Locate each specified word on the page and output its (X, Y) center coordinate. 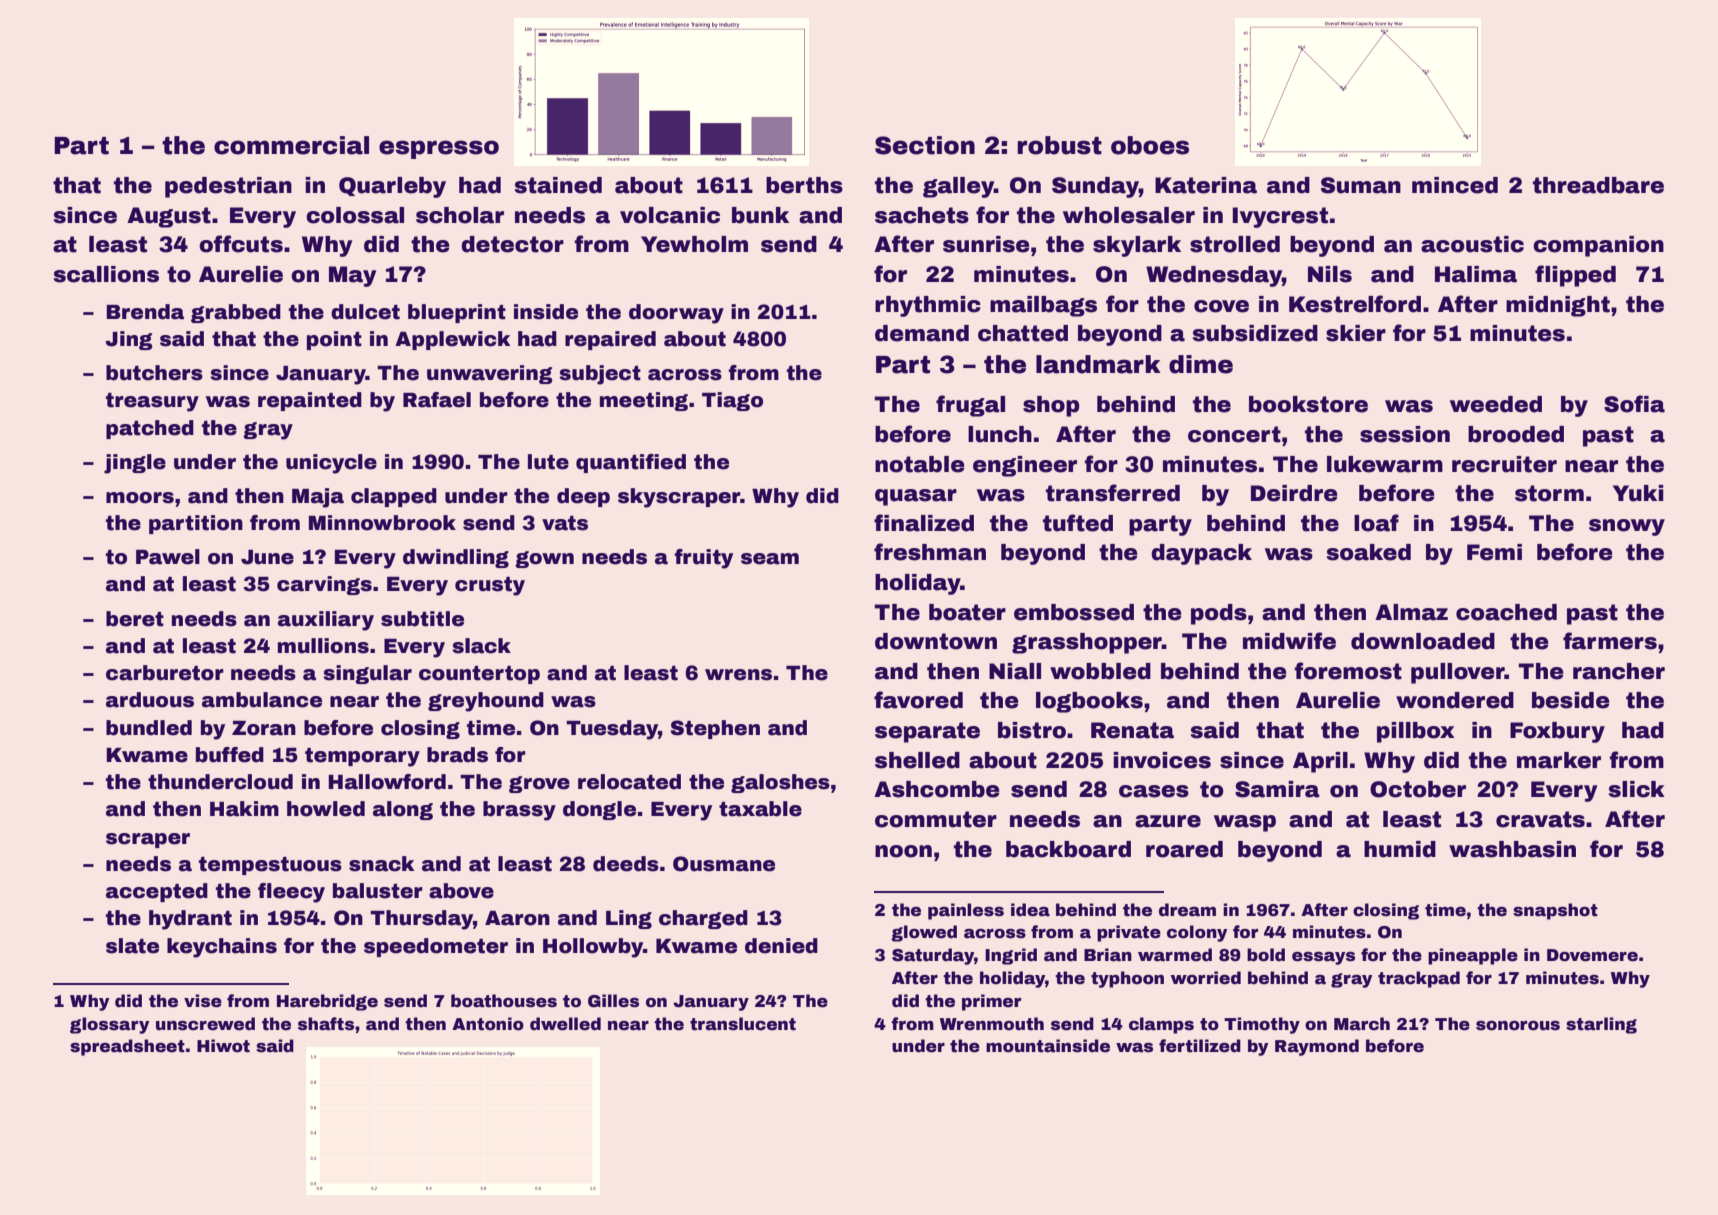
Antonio (488, 1024)
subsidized (1255, 333)
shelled (917, 760)
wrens (738, 675)
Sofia (1634, 404)
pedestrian (228, 187)
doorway (676, 314)
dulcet (365, 312)
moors (140, 498)
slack (481, 646)
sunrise (986, 244)
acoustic (1472, 244)
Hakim (244, 809)
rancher (1619, 671)
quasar (916, 497)
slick (1637, 789)
